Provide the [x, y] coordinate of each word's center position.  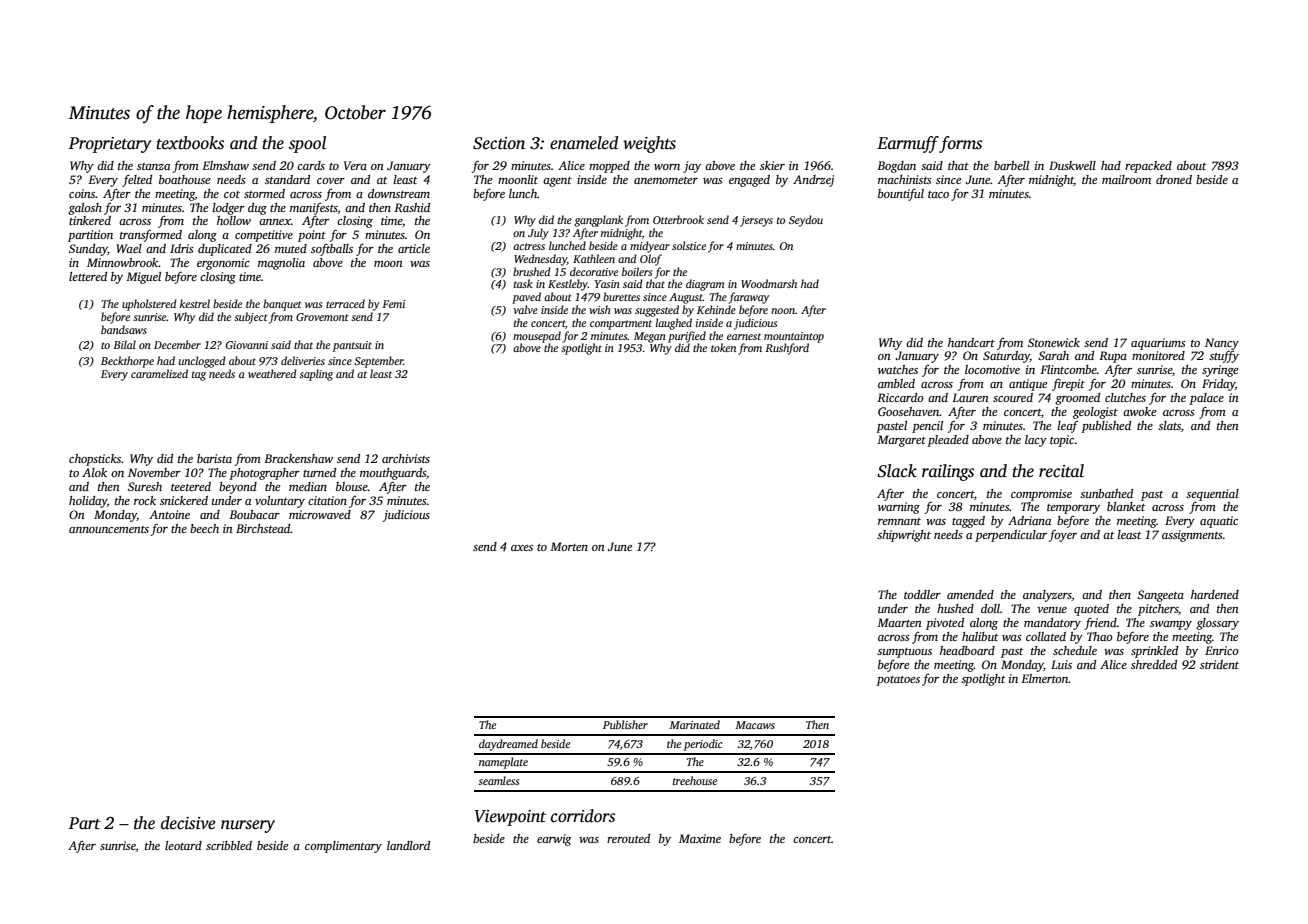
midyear [650, 247]
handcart [971, 342]
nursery [248, 826]
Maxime [700, 838]
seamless [498, 780]
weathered [272, 373]
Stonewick [1054, 342]
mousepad [537, 337]
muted [291, 248]
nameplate [503, 763]
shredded [1154, 664]
